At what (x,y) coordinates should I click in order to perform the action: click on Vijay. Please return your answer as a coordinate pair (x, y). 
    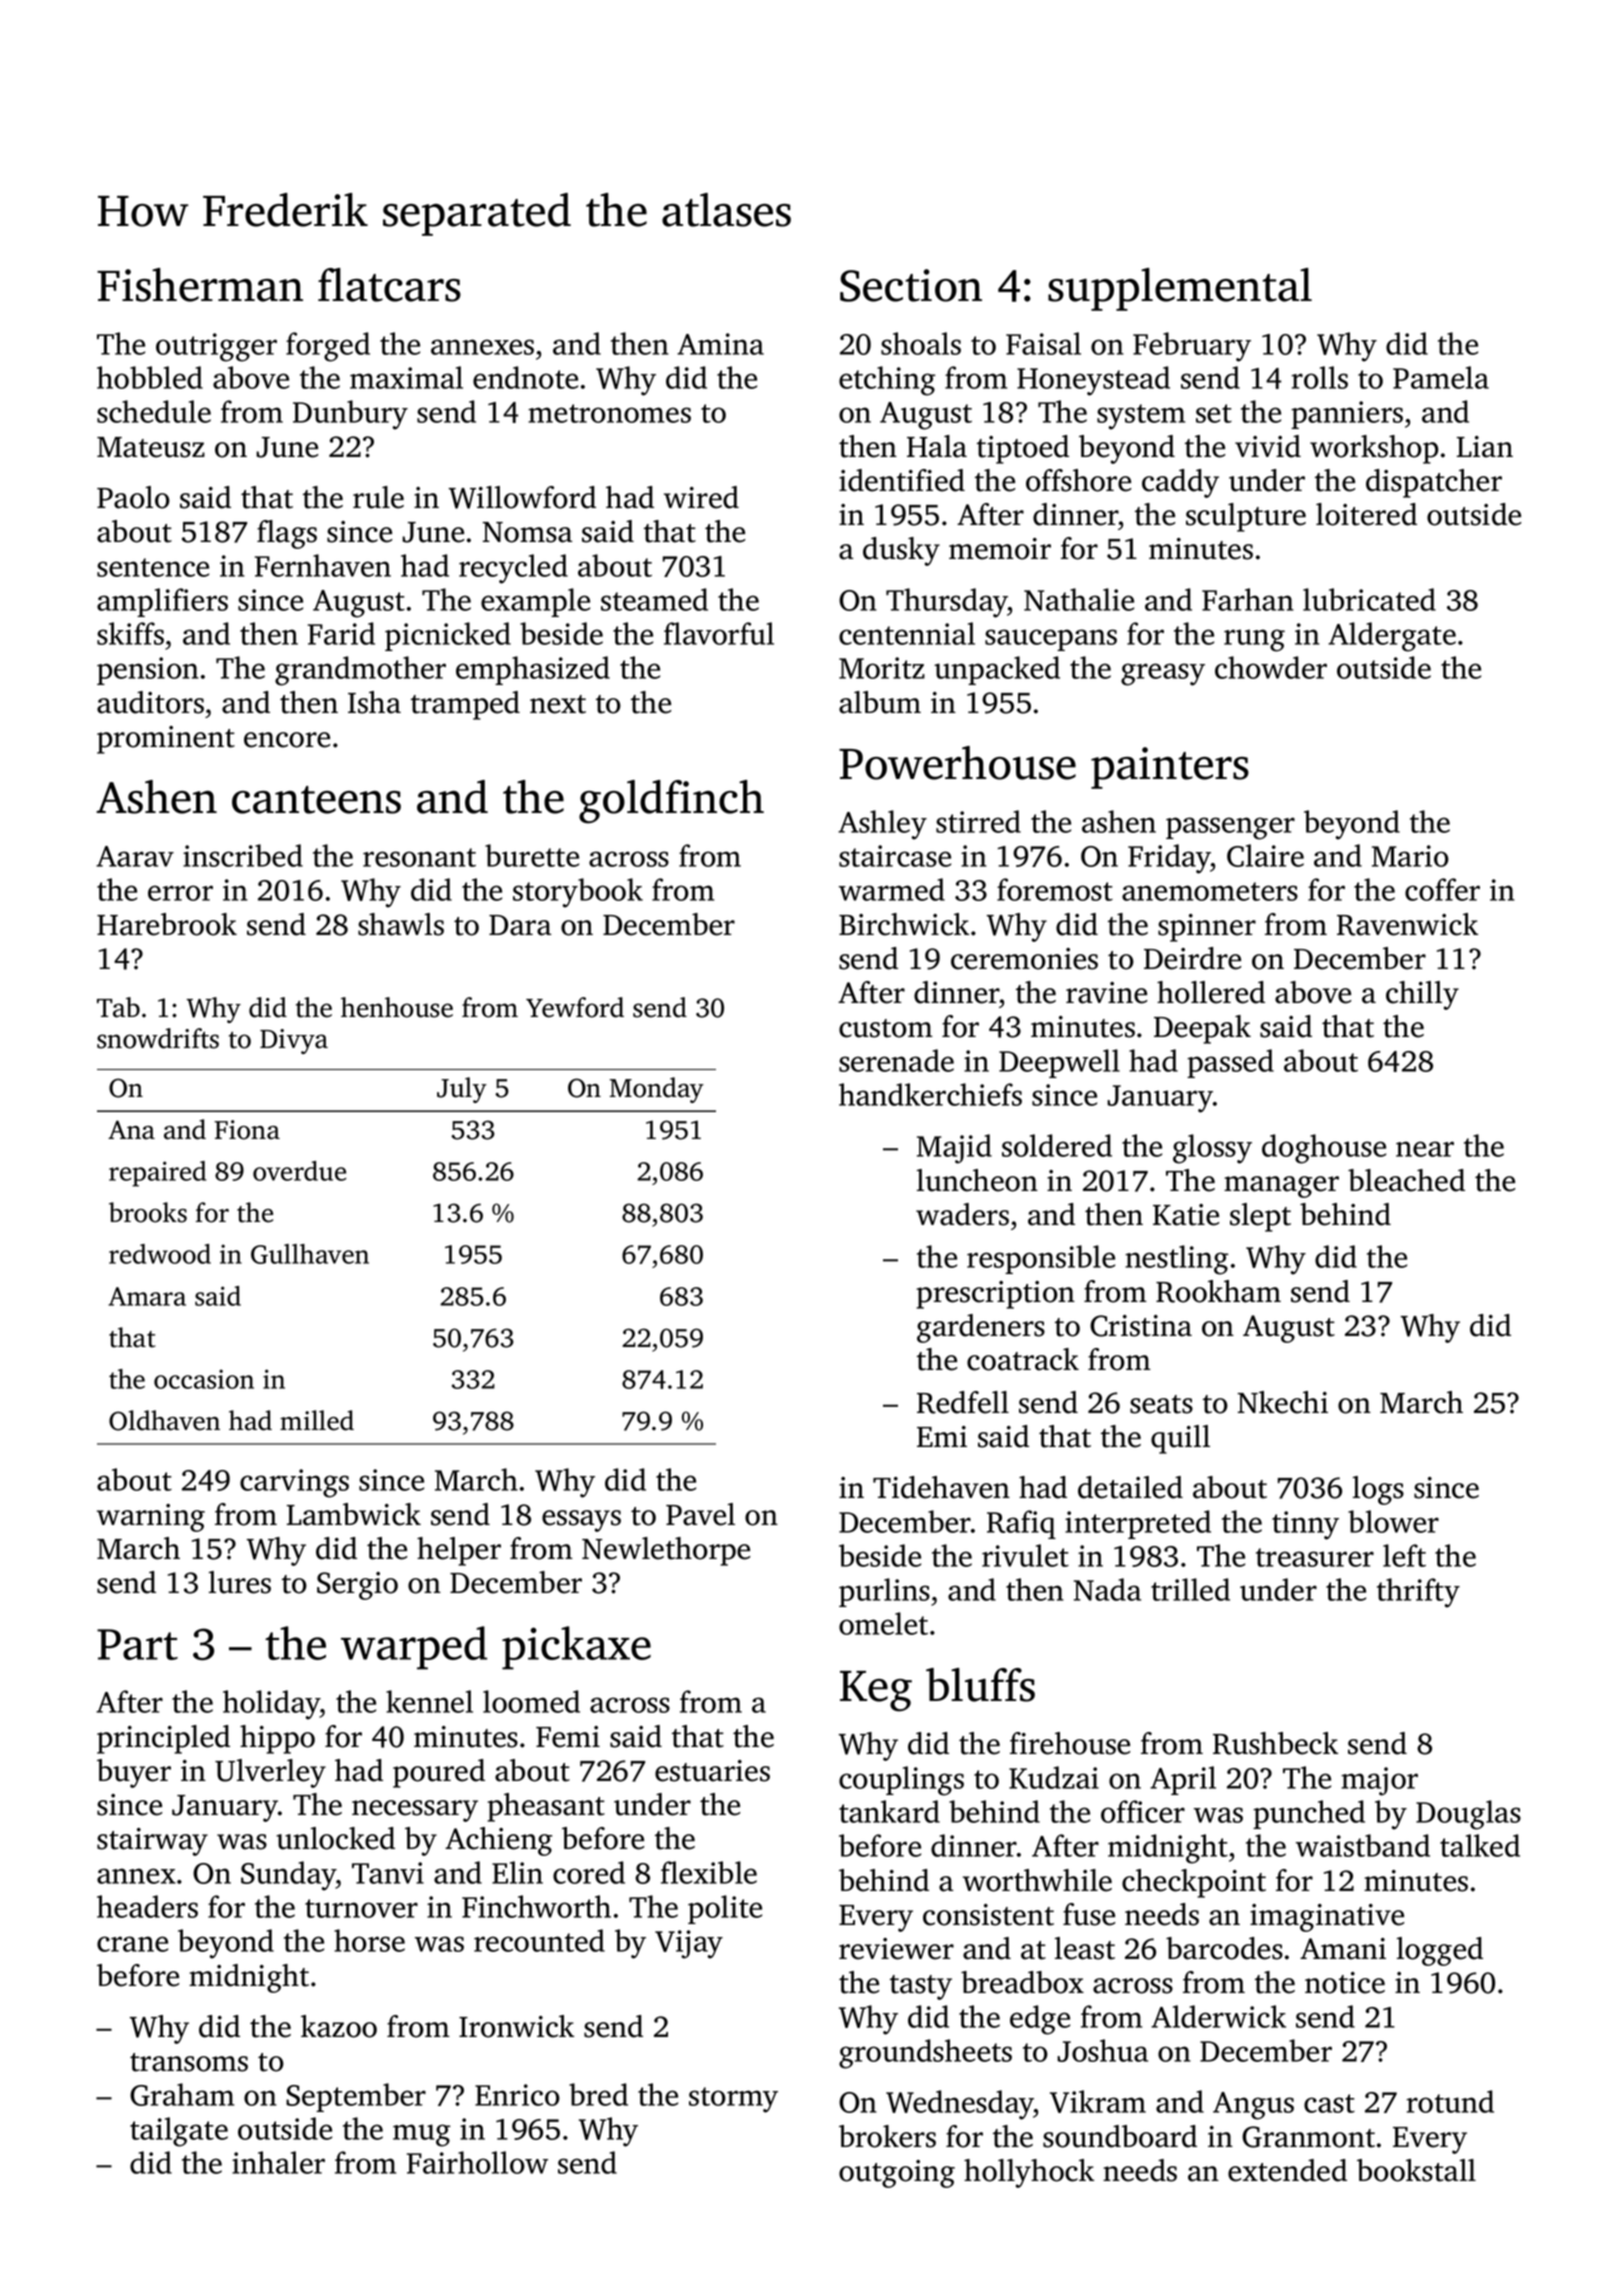
    Looking at the image, I should click on (689, 1944).
